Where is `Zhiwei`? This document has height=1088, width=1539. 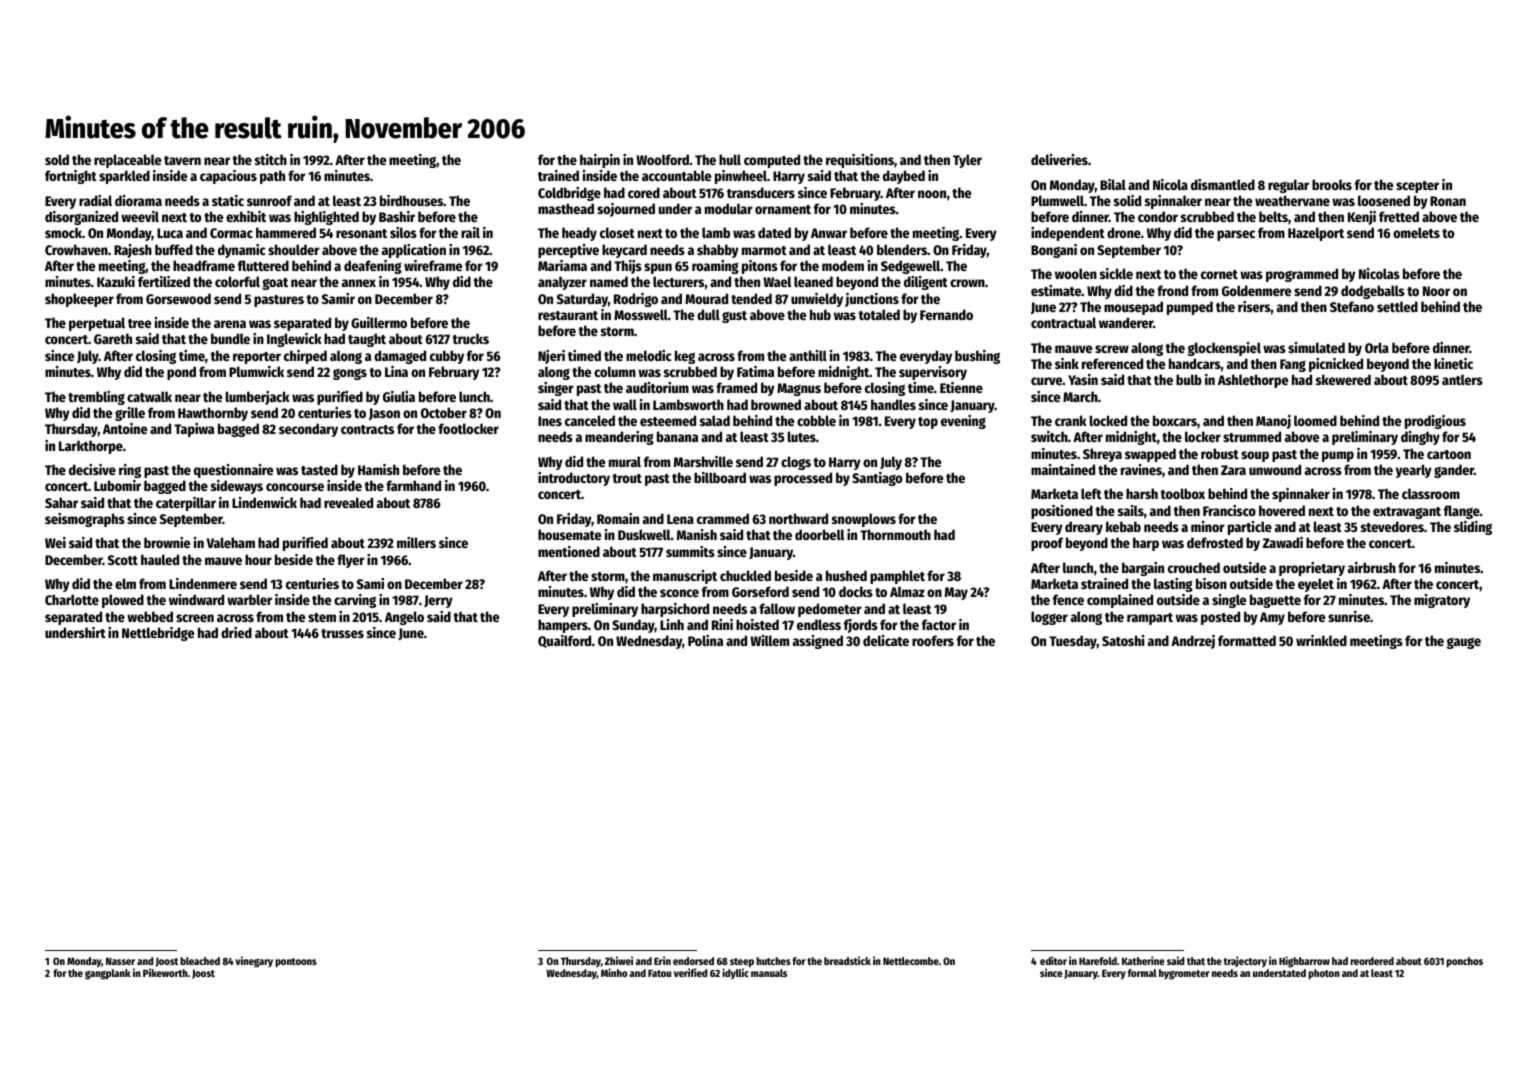 Zhiwei is located at coordinates (619, 960).
